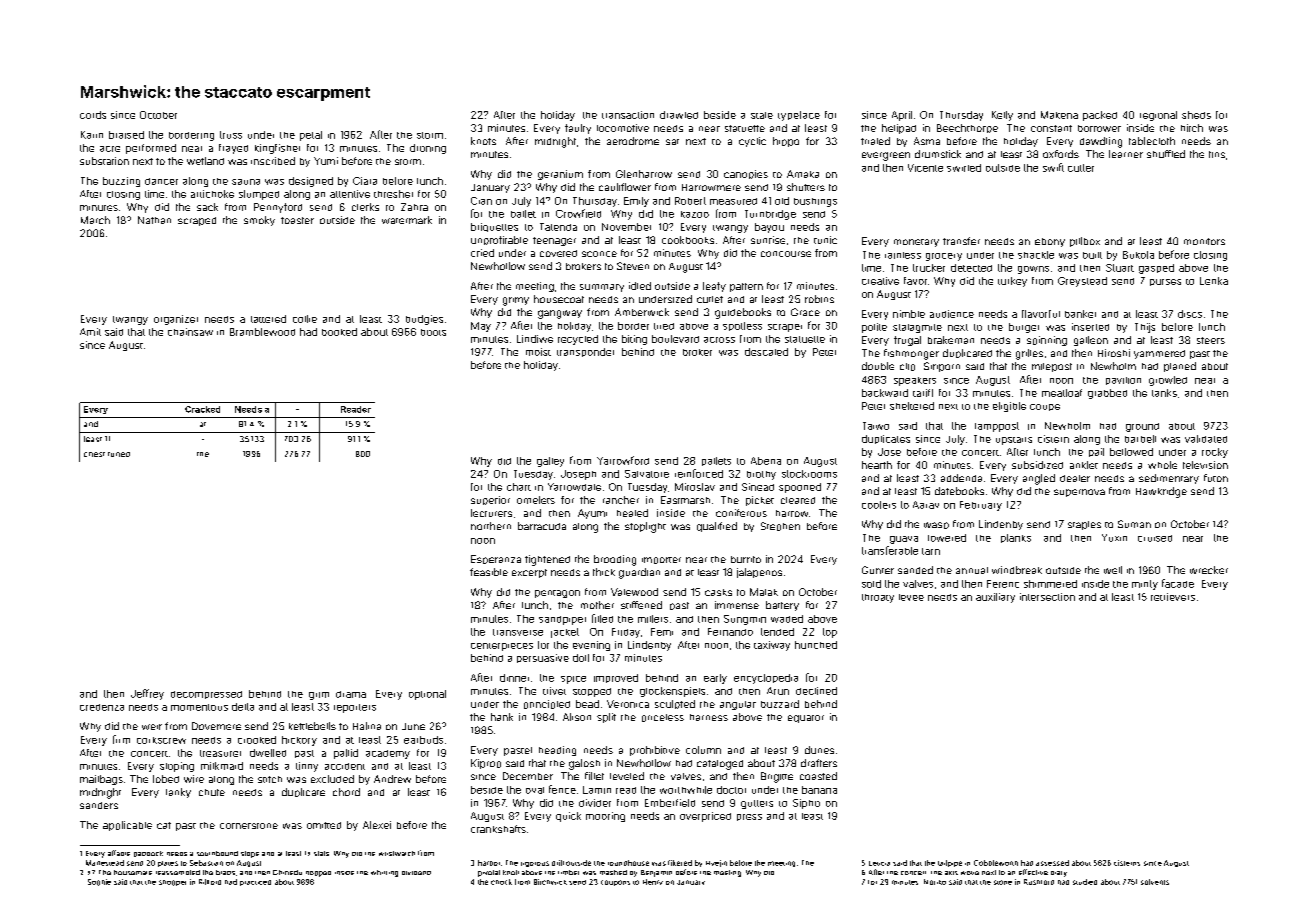  What do you see at coordinates (147, 694) in the image?
I see `Jeffrey` at bounding box center [147, 694].
